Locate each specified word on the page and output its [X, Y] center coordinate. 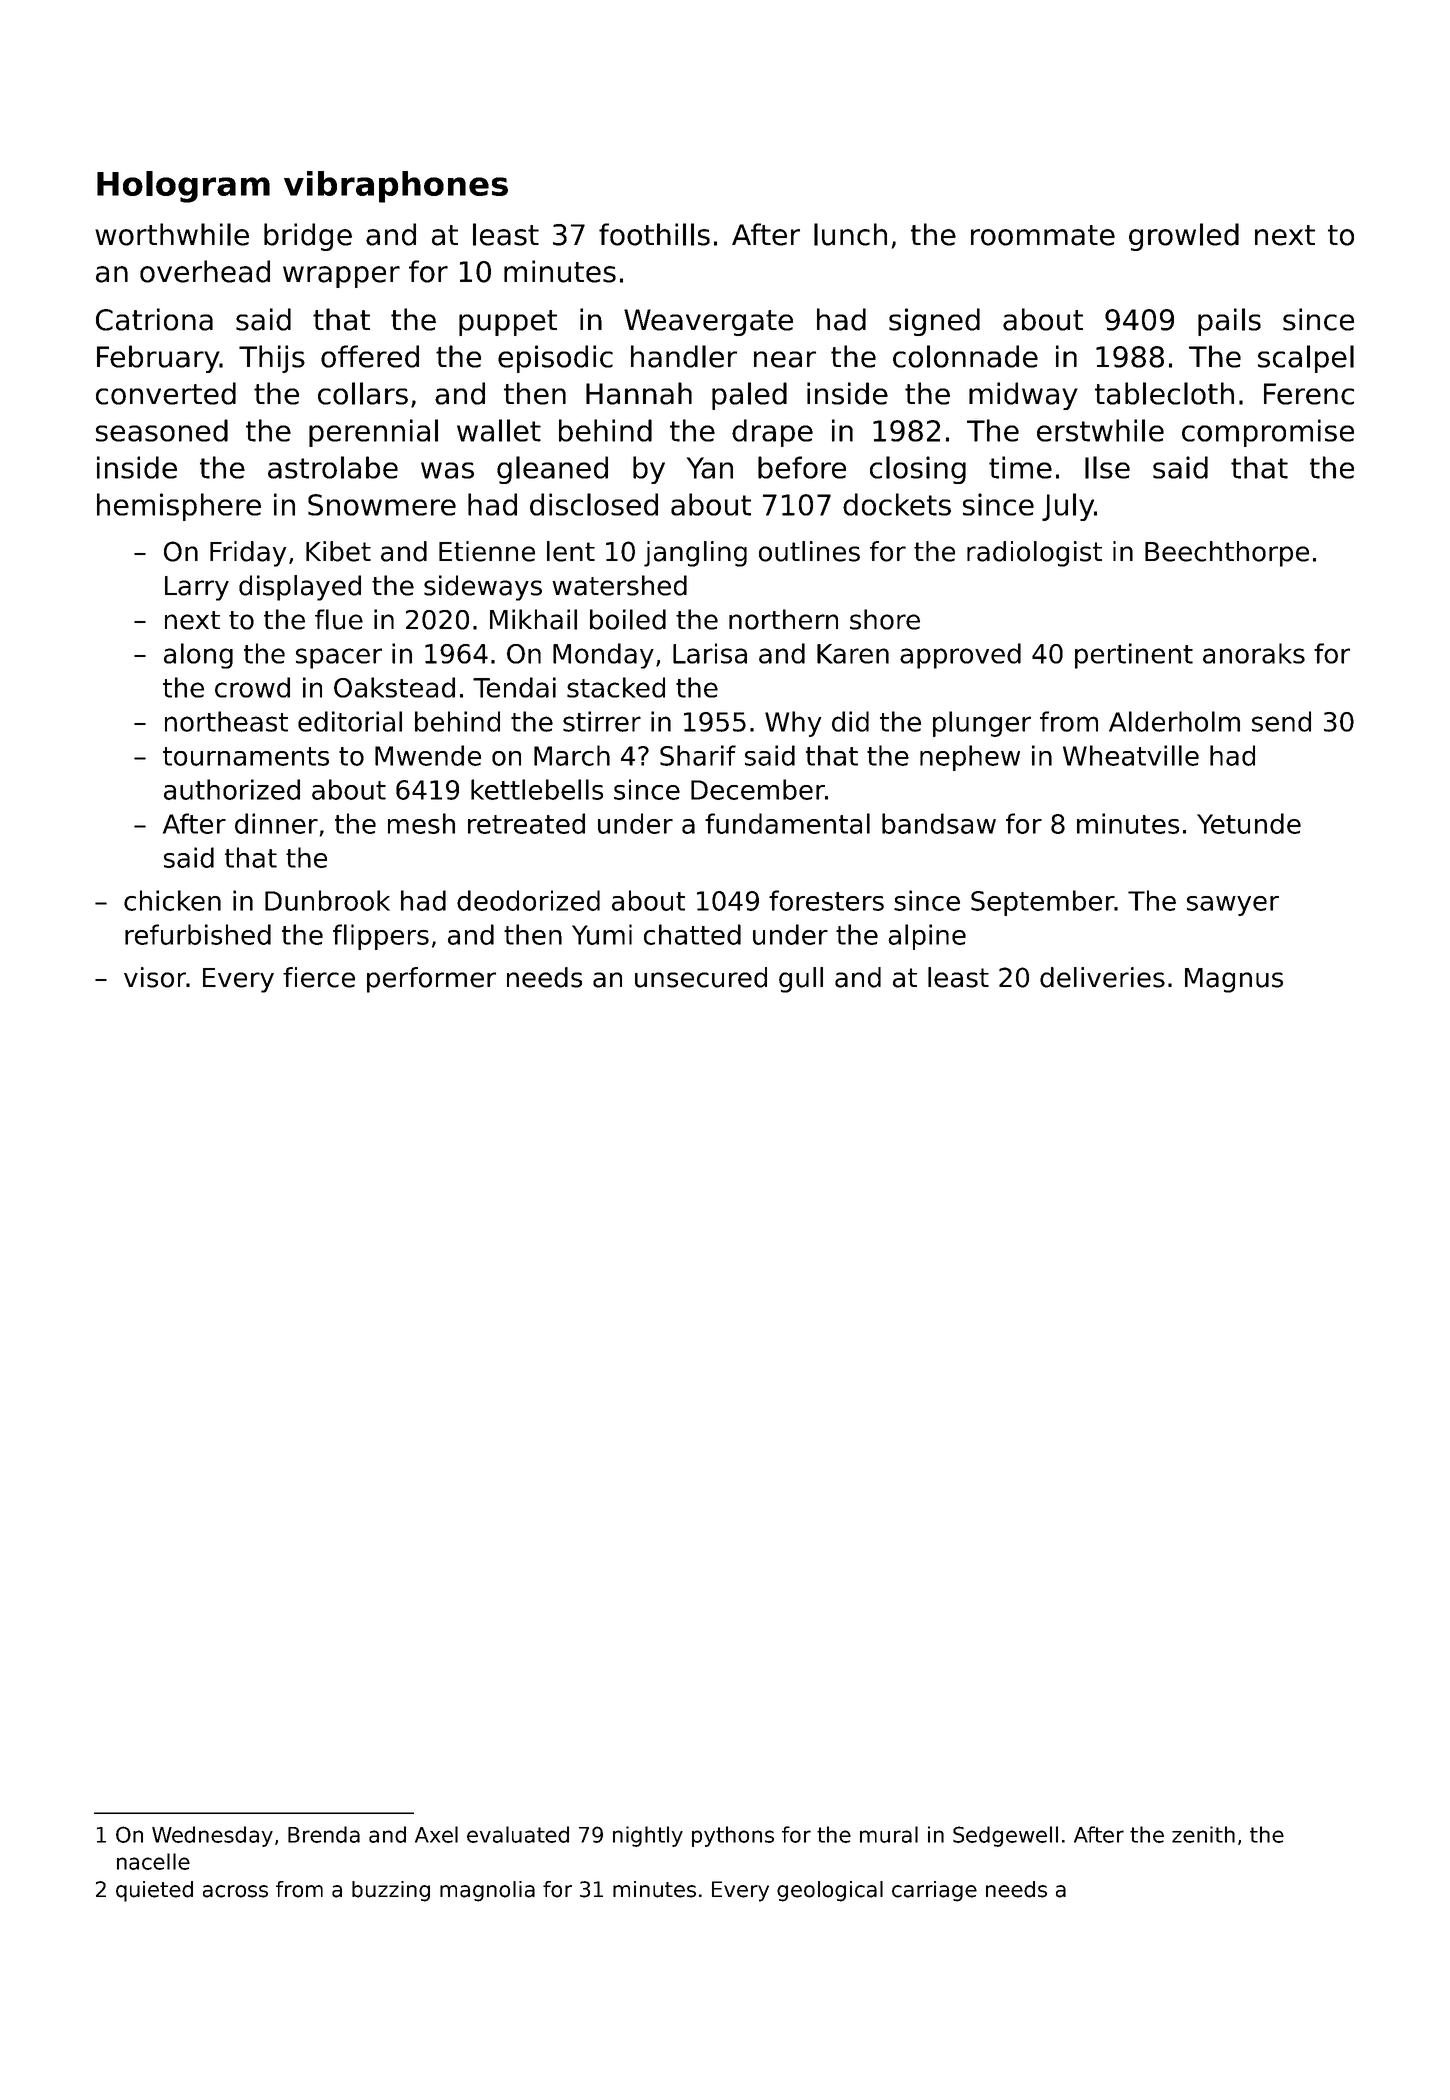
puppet [508, 323]
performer [431, 980]
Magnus [1234, 980]
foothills [654, 234]
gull [801, 980]
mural [889, 1834]
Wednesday [212, 1836]
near [785, 359]
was [447, 470]
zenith [1203, 1834]
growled [1184, 237]
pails [1229, 322]
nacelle [153, 1861]
